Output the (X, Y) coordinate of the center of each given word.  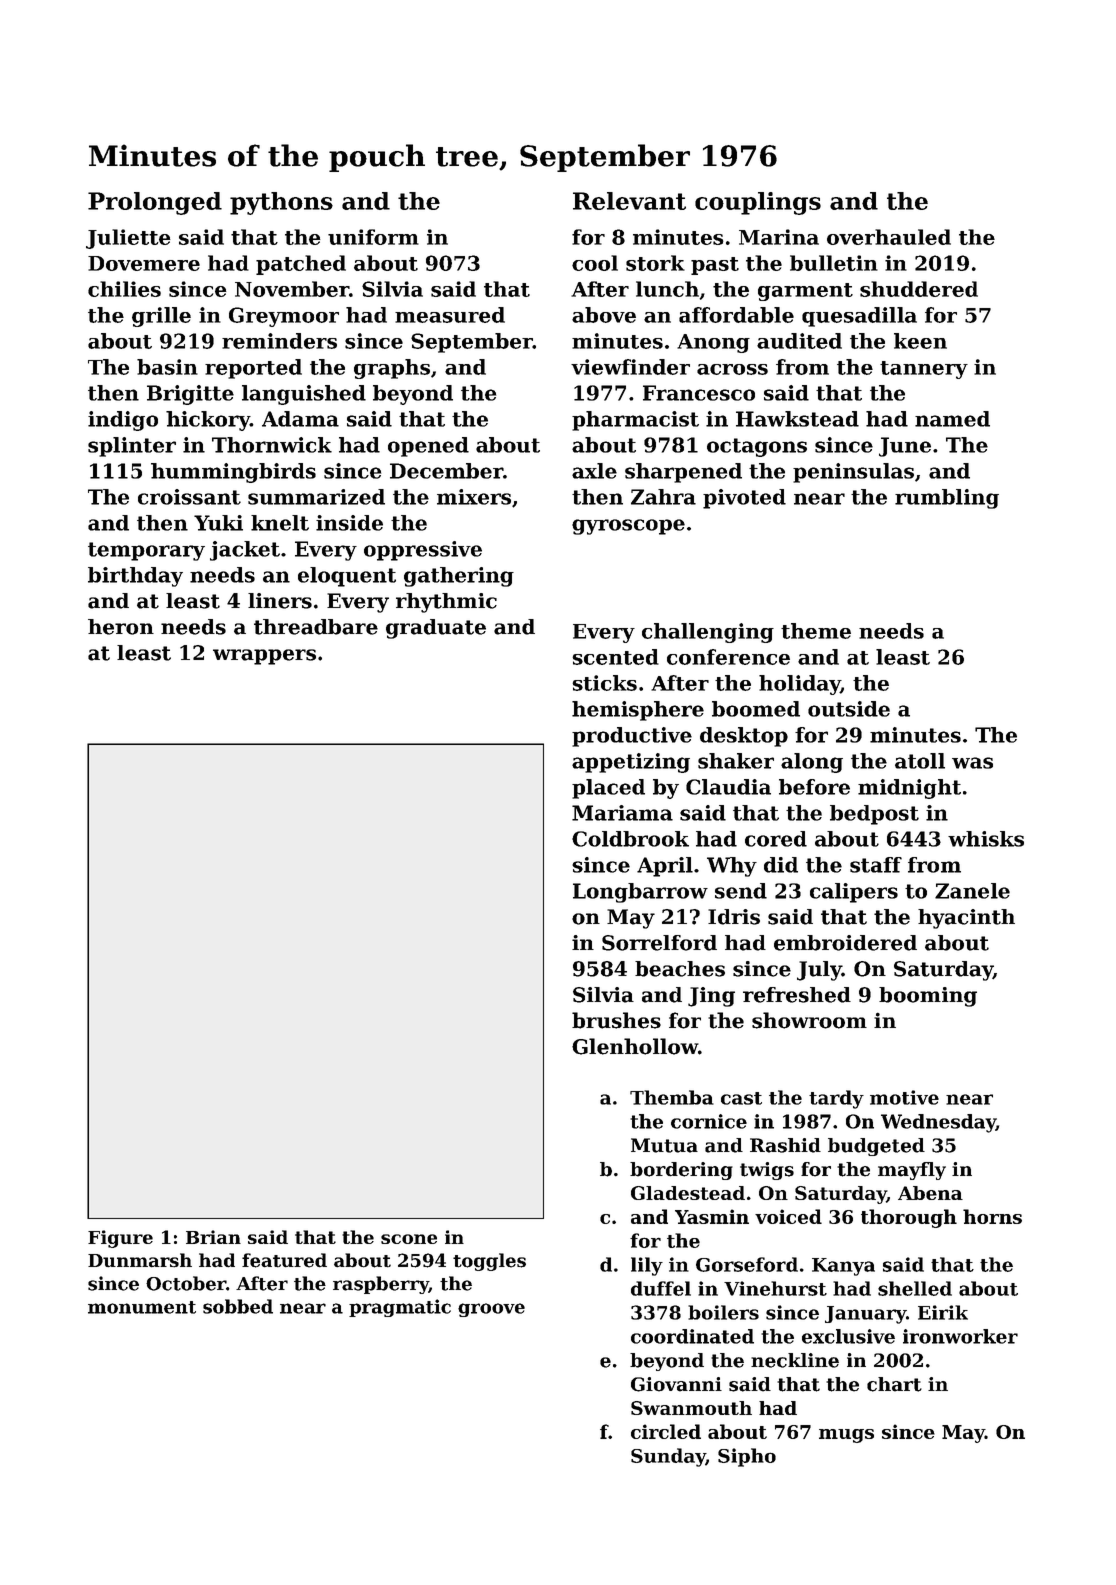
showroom (809, 1020)
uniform (373, 237)
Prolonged (155, 203)
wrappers (264, 657)
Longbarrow (640, 893)
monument (142, 1307)
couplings (758, 203)
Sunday (668, 1457)
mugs (846, 1436)
